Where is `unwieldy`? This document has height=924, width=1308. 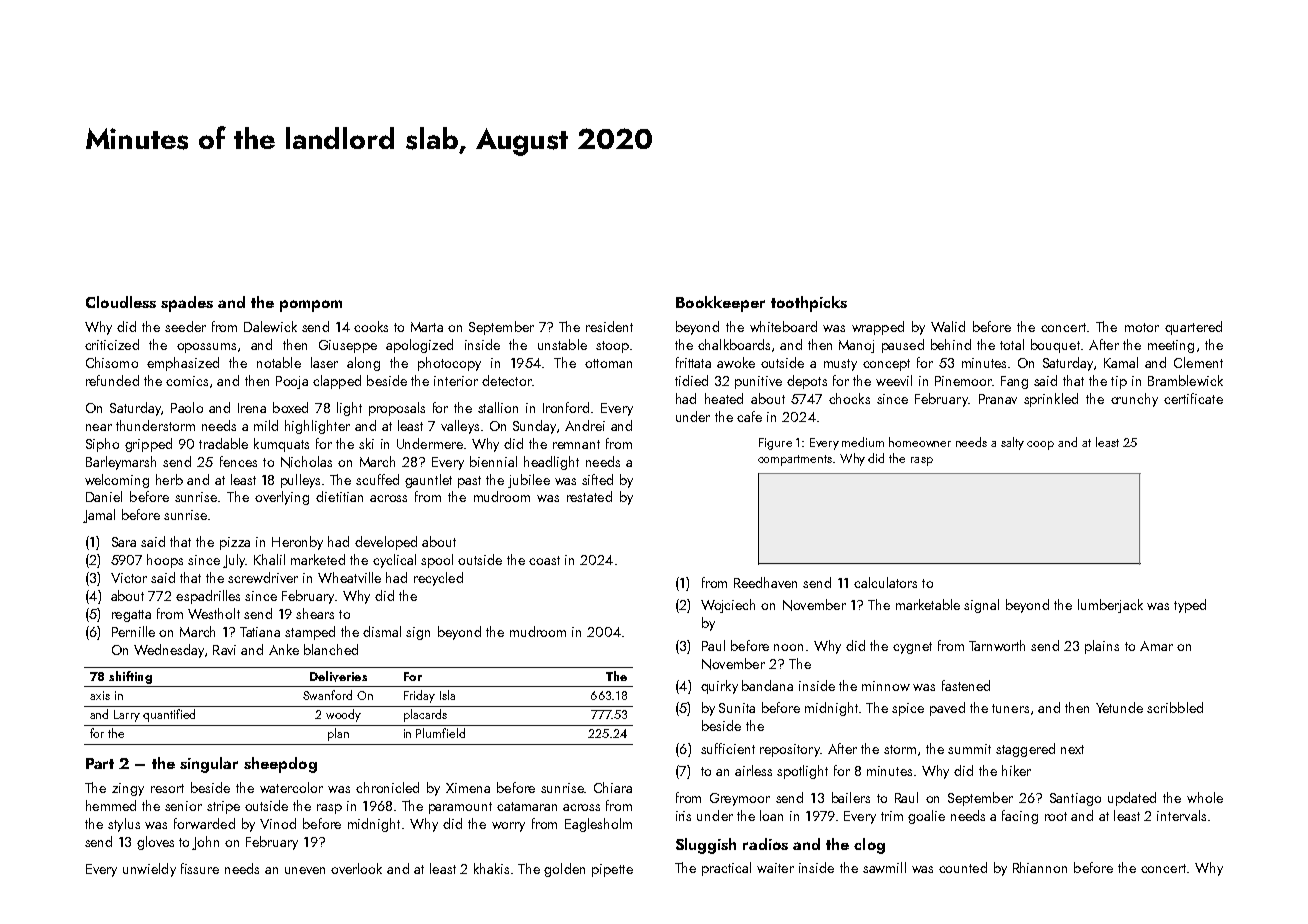
unwieldy is located at coordinates (149, 870).
